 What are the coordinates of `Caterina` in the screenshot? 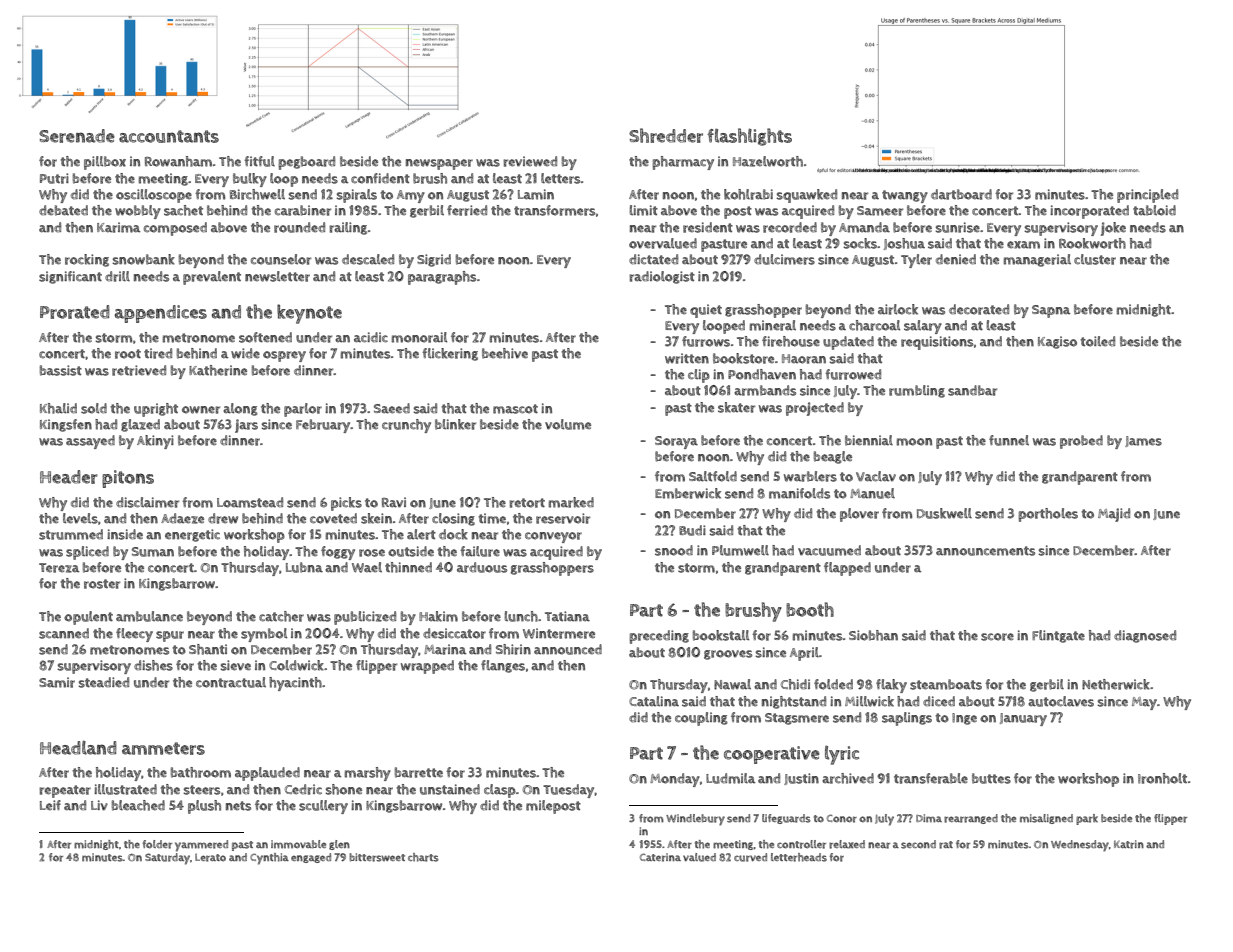 It's located at (660, 857).
